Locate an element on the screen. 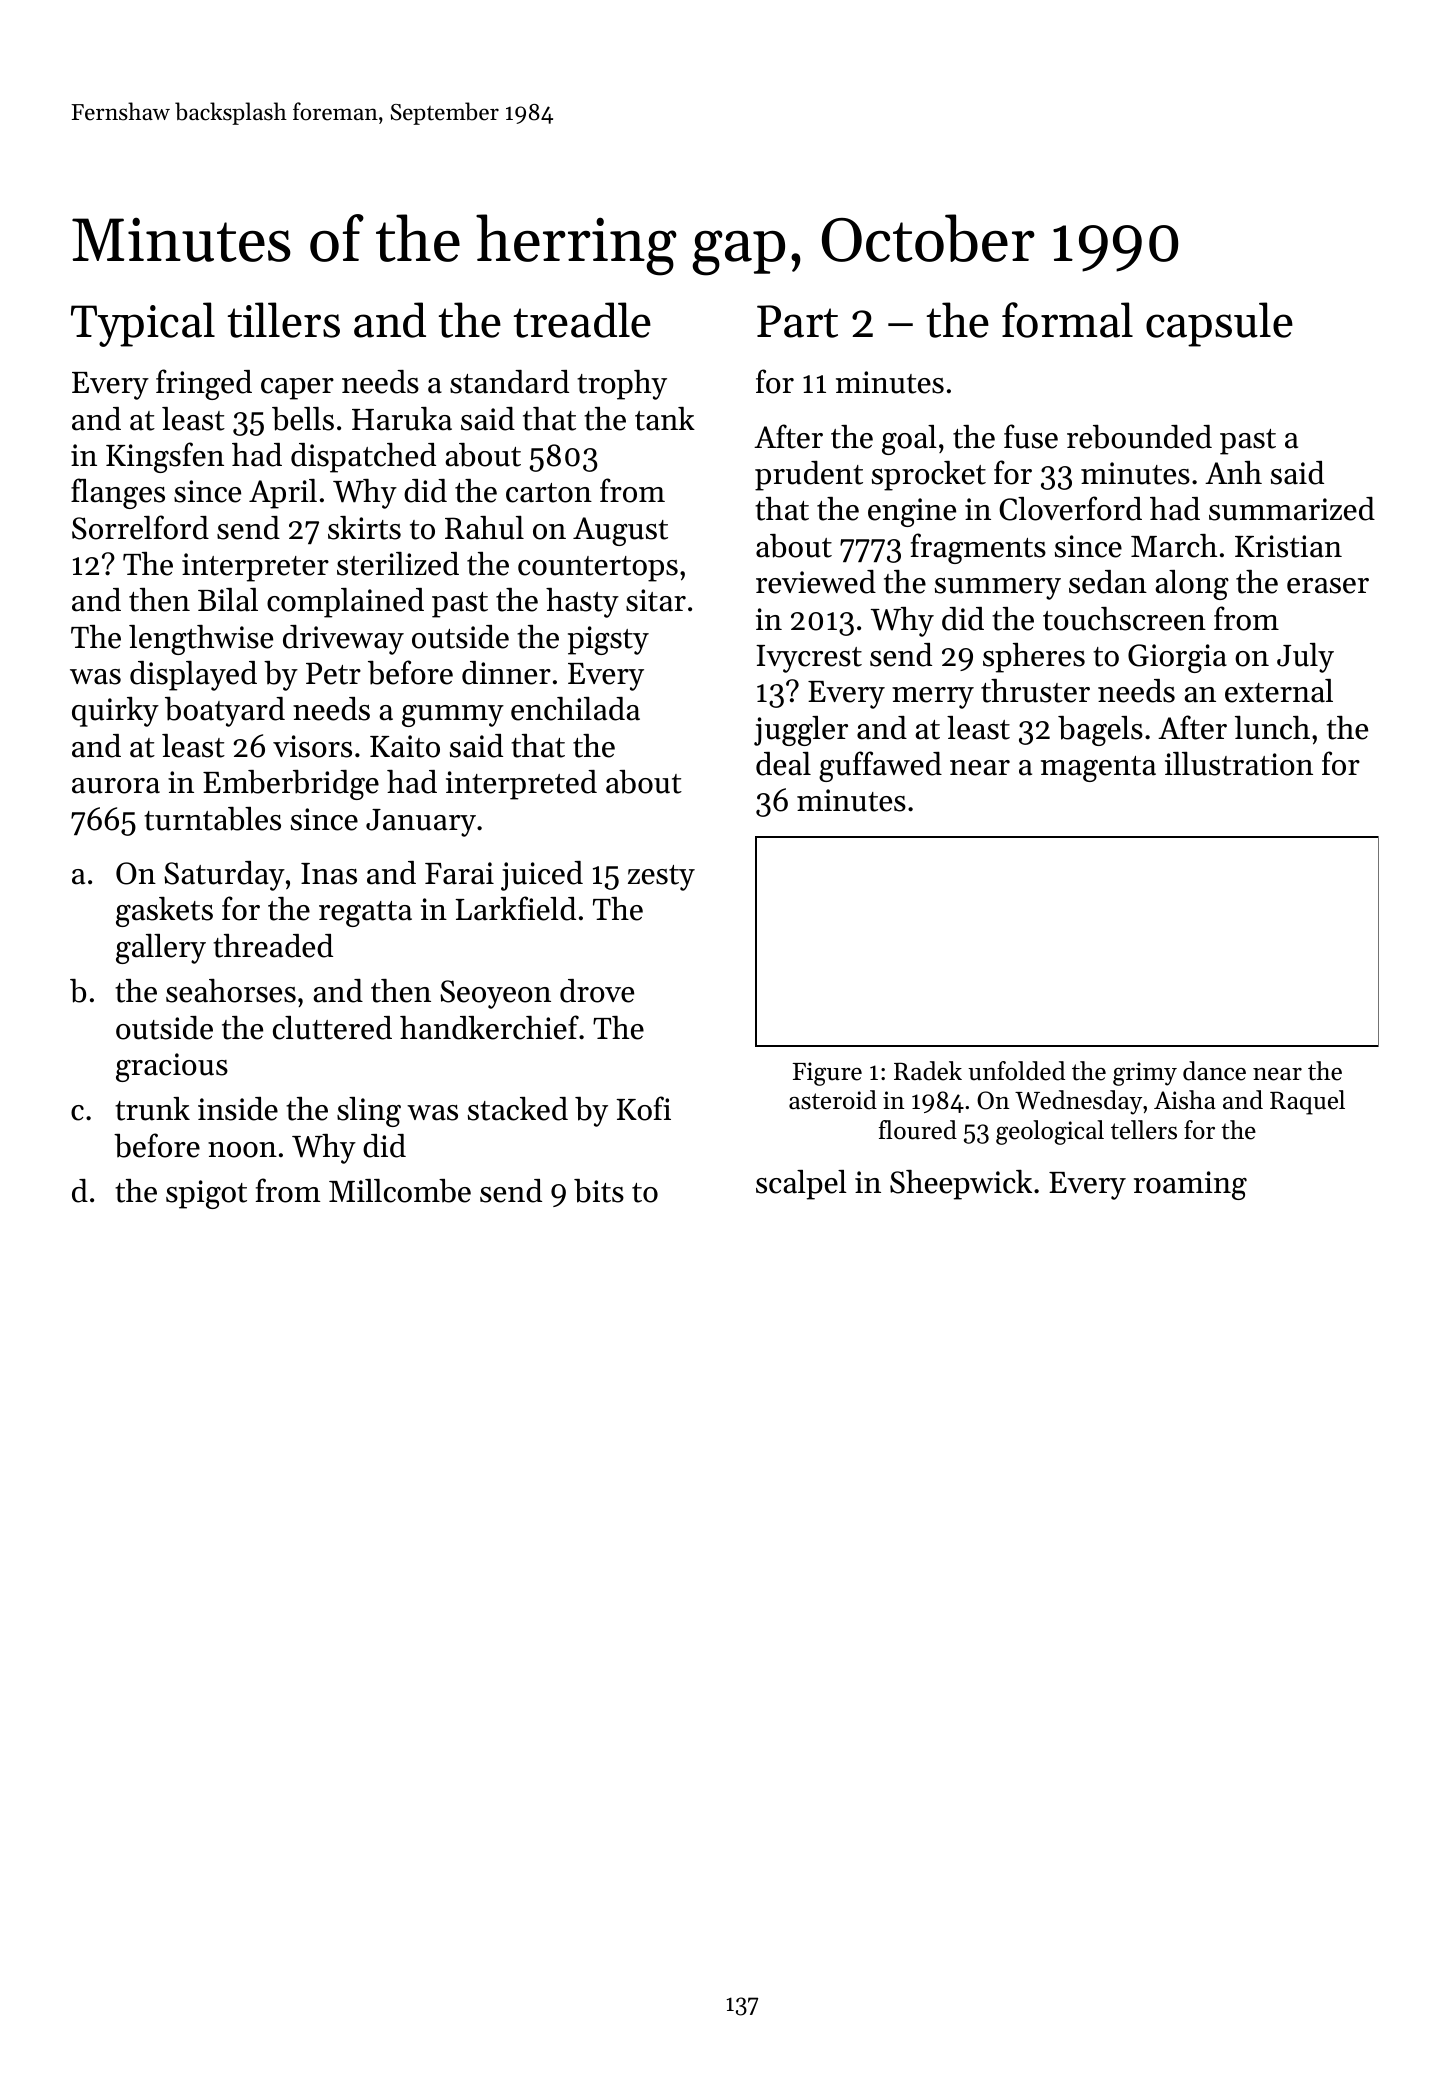  Kofi is located at coordinates (644, 1108).
